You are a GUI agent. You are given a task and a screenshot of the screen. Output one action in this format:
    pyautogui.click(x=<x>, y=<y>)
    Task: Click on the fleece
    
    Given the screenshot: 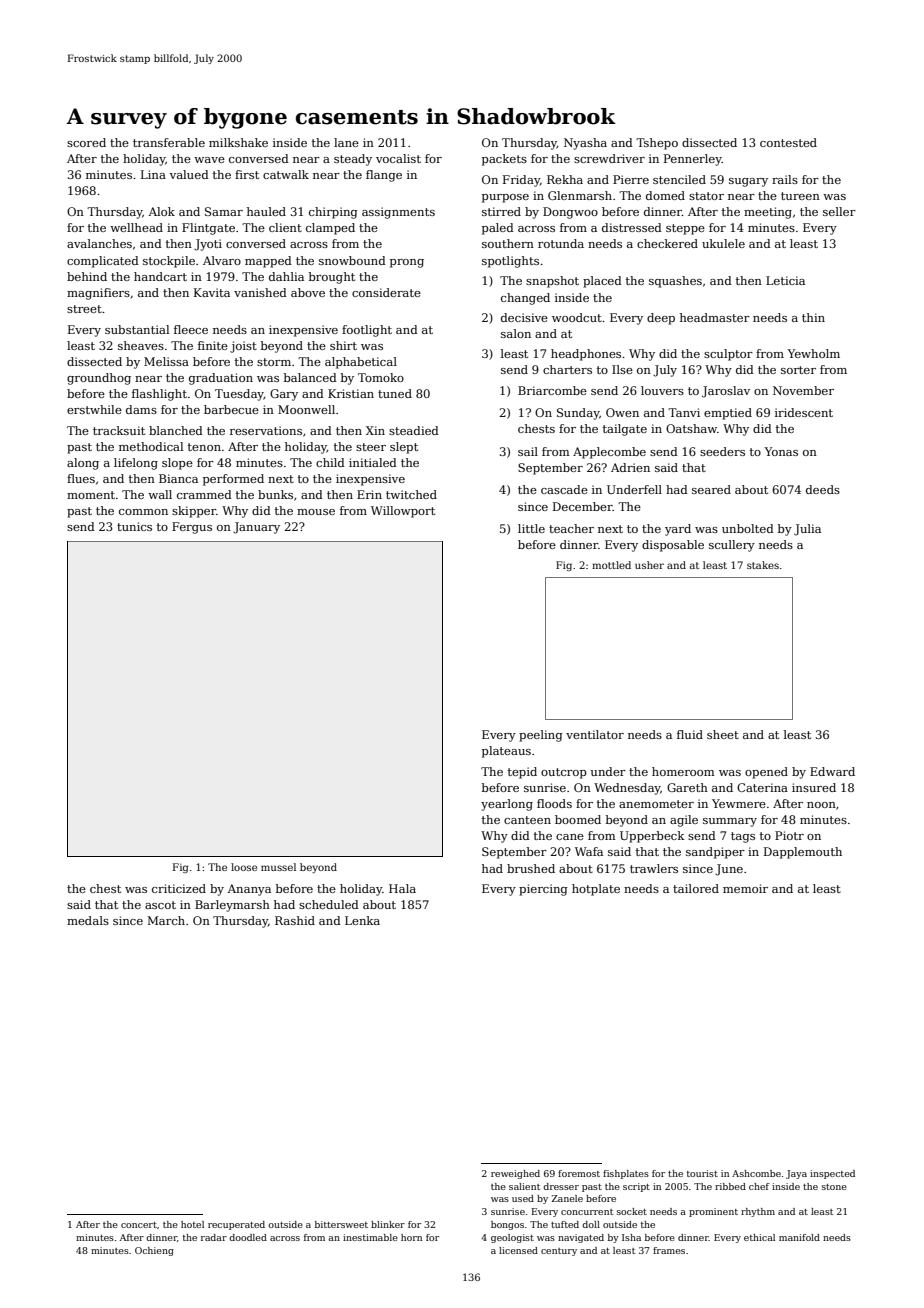 What is the action you would take?
    pyautogui.click(x=191, y=329)
